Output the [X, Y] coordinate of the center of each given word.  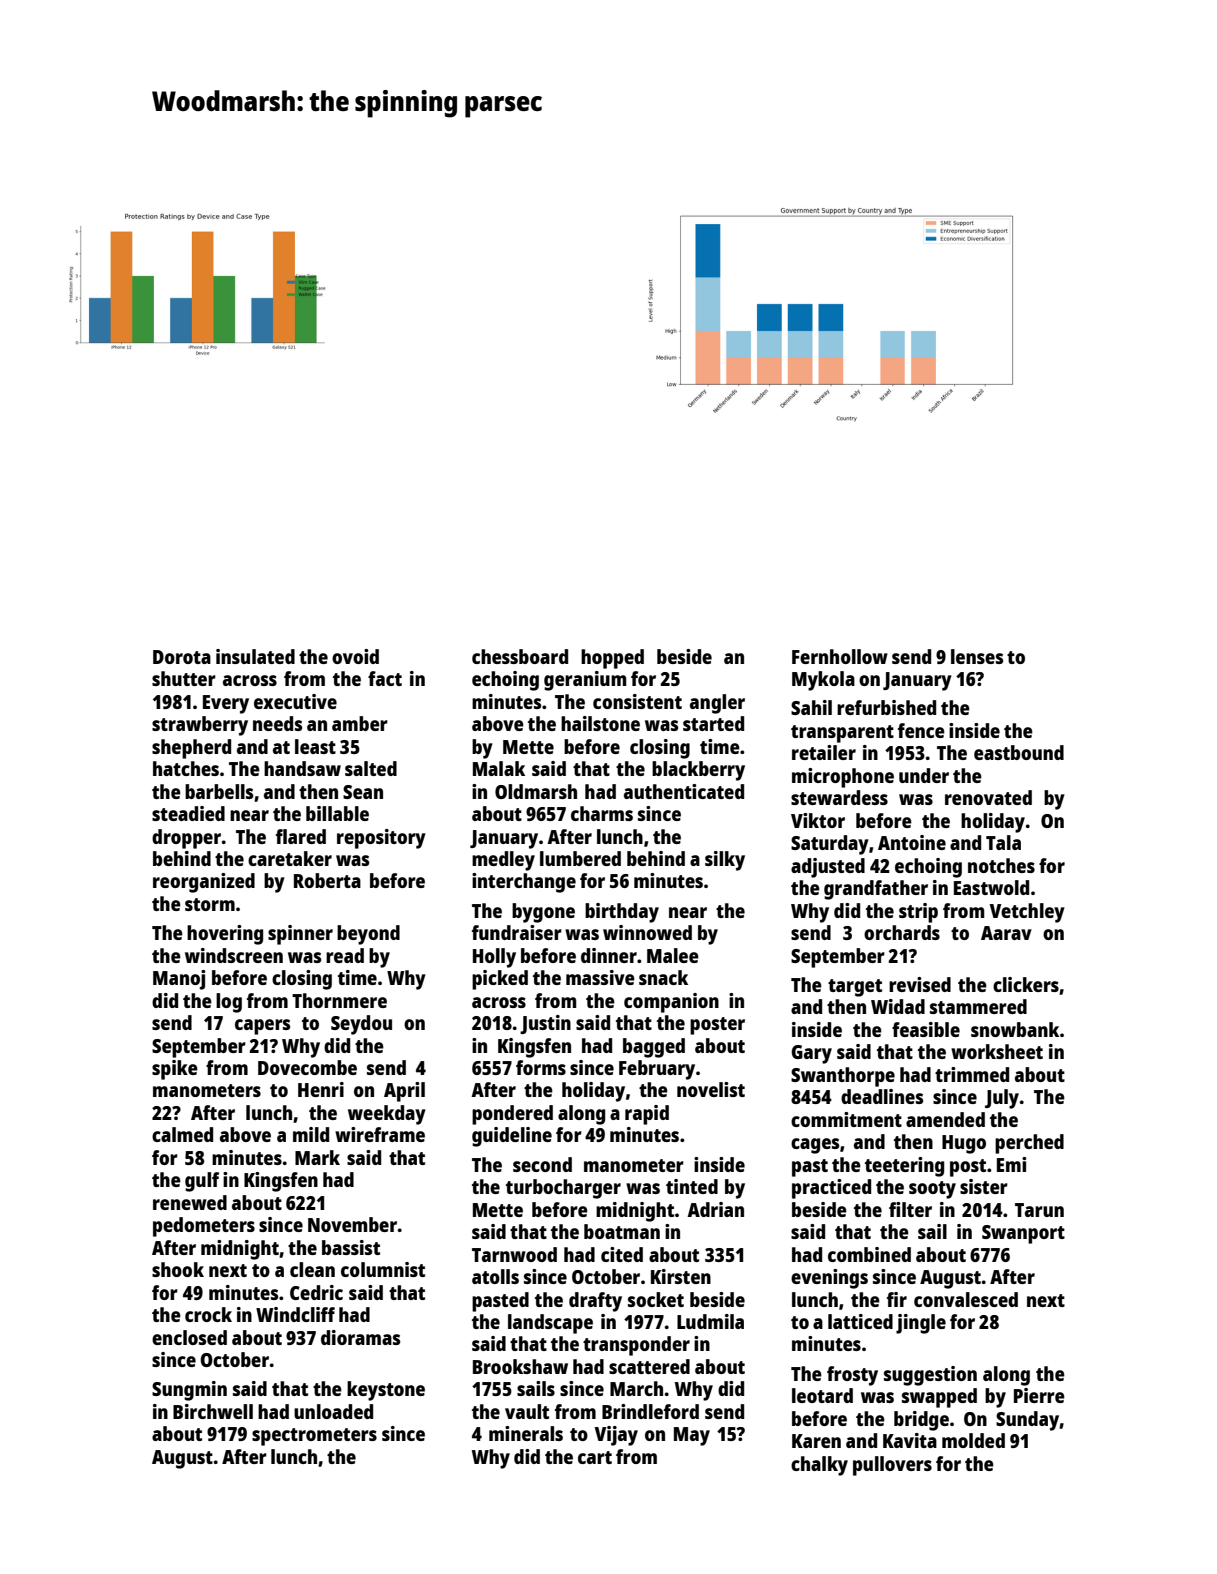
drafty [595, 1302]
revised [920, 984]
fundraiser [517, 932]
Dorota [182, 657]
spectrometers [314, 1437]
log [229, 1003]
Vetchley [1027, 913]
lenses [977, 656]
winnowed [647, 932]
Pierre [1039, 1395]
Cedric [316, 1292]
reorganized [204, 883]
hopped [612, 659]
